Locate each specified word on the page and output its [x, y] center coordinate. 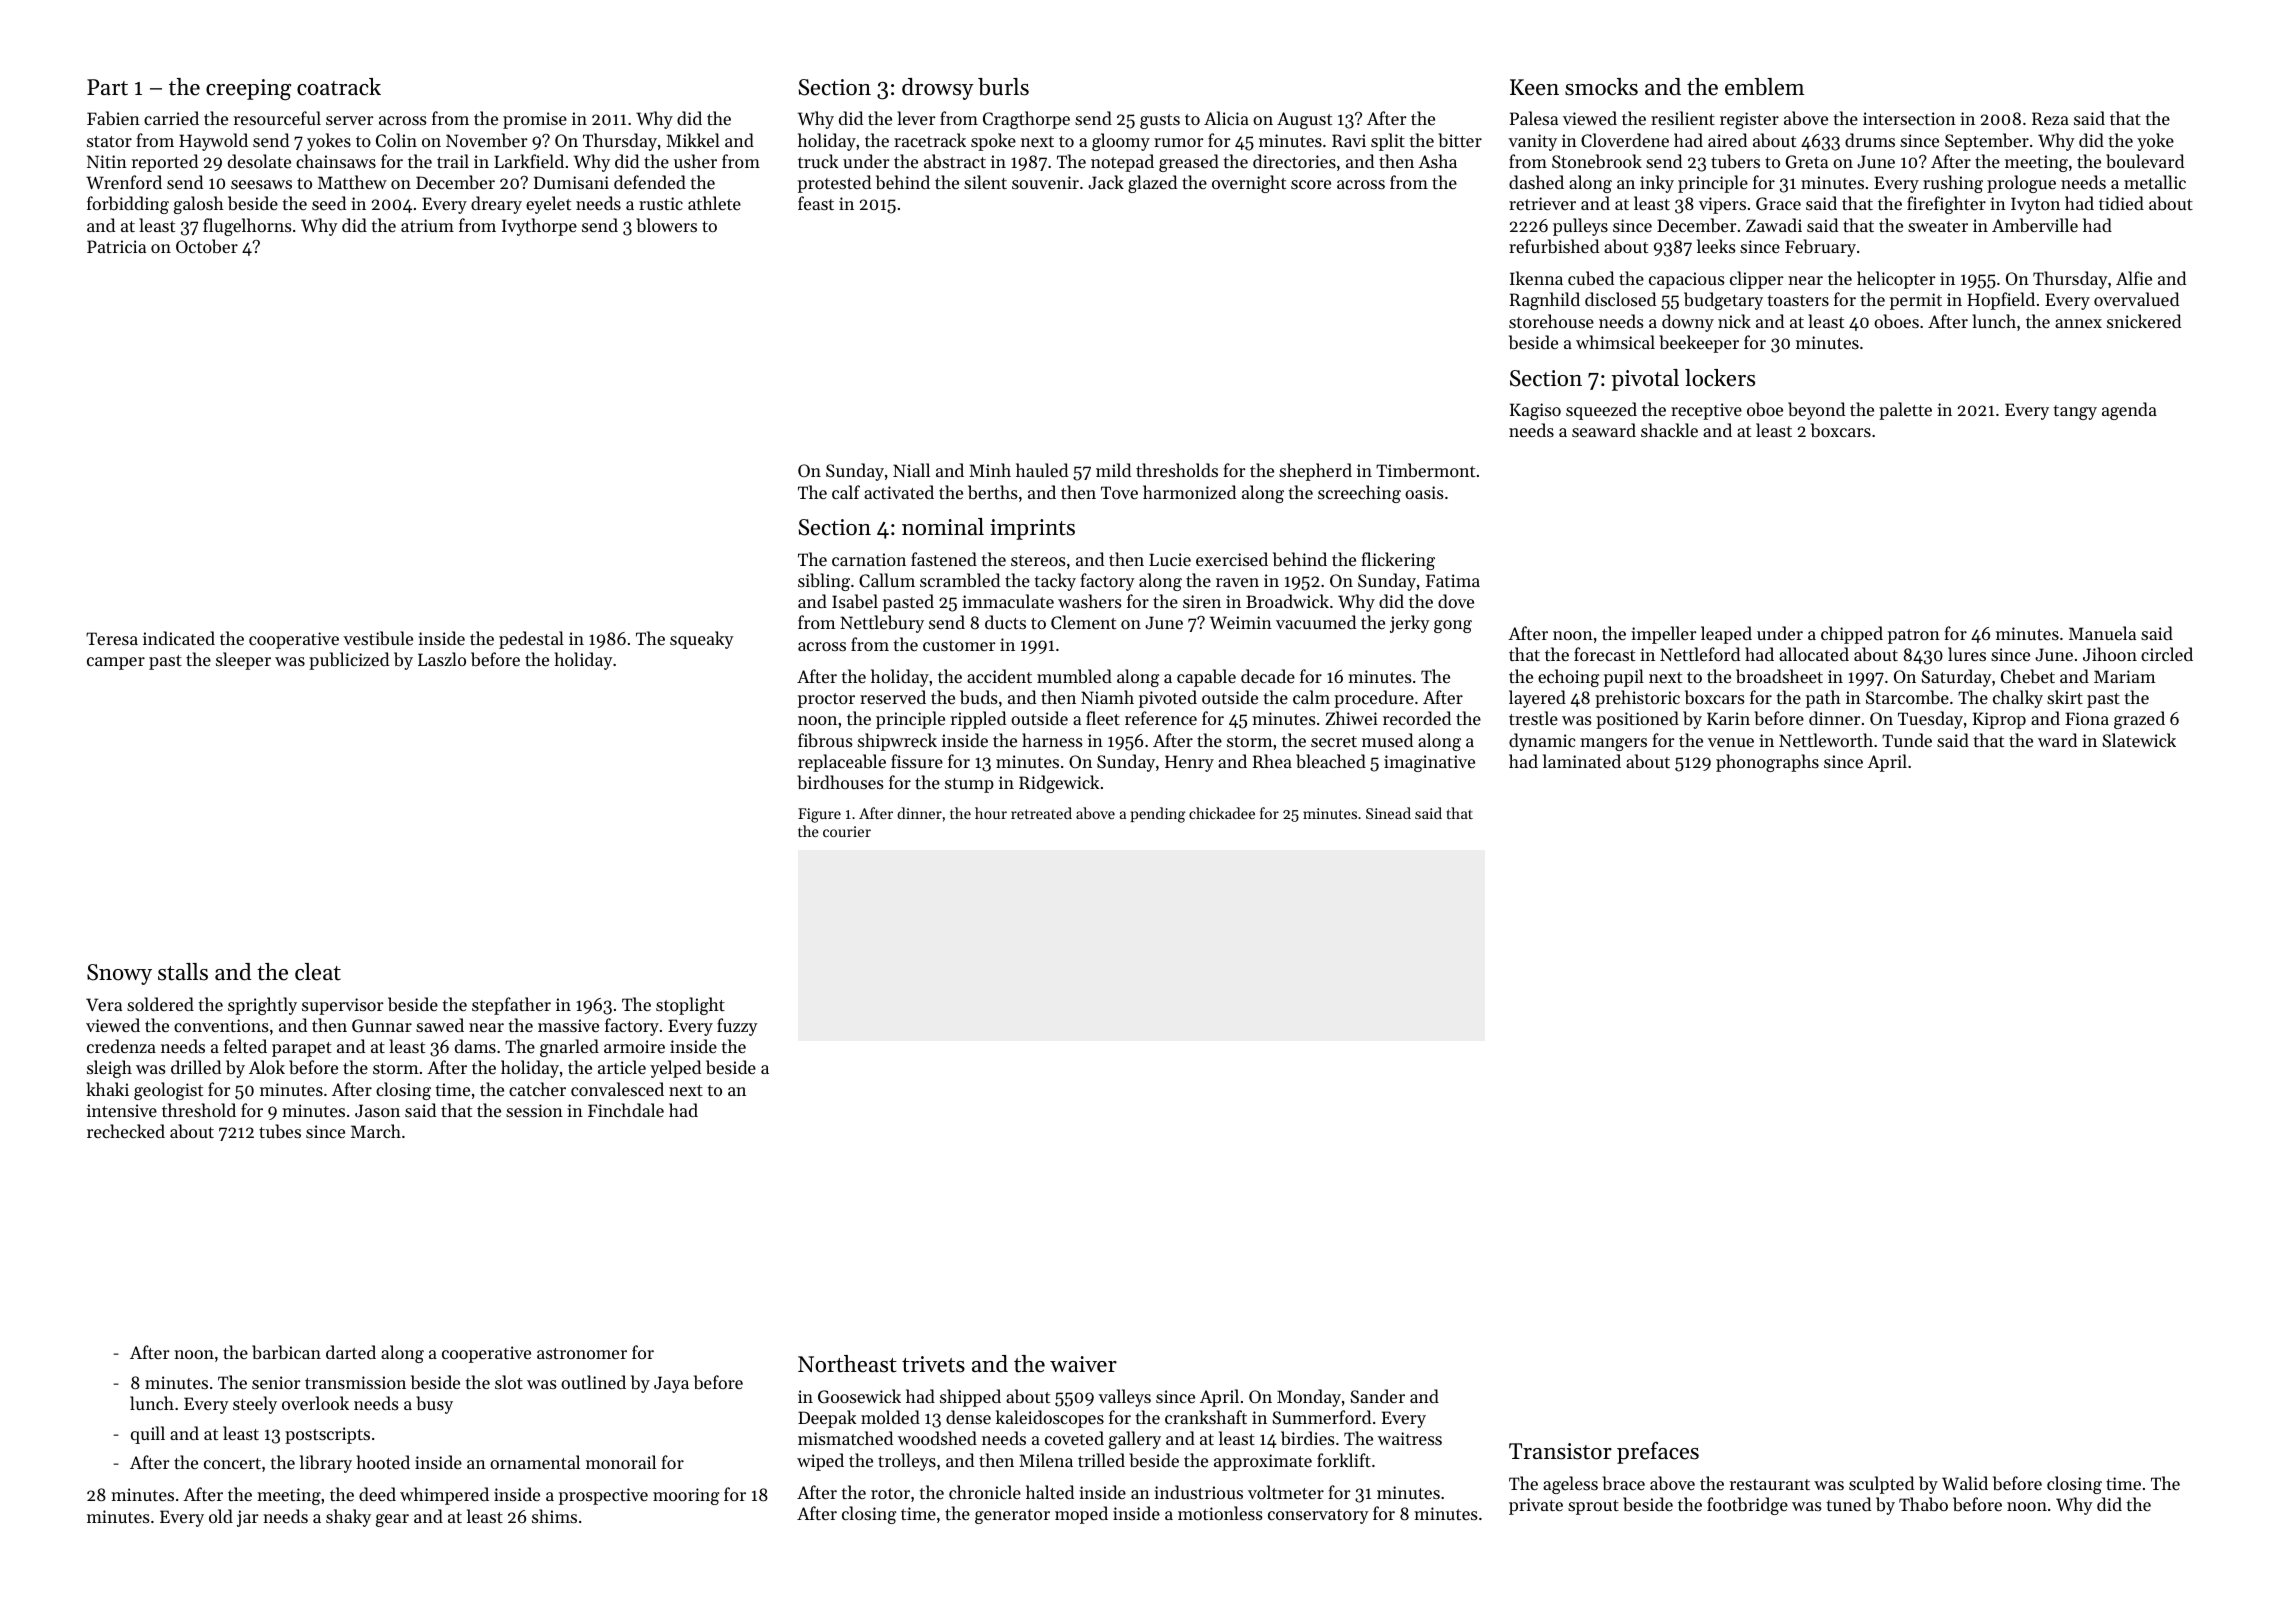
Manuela [2102, 633]
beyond [1816, 411]
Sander [1377, 1396]
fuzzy [737, 1027]
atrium [427, 225]
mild [1113, 470]
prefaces [1658, 1452]
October [207, 246]
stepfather [511, 1006]
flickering [1398, 561]
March [376, 1131]
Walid [1965, 1483]
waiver [1083, 1364]
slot [509, 1382]
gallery [1135, 1440]
